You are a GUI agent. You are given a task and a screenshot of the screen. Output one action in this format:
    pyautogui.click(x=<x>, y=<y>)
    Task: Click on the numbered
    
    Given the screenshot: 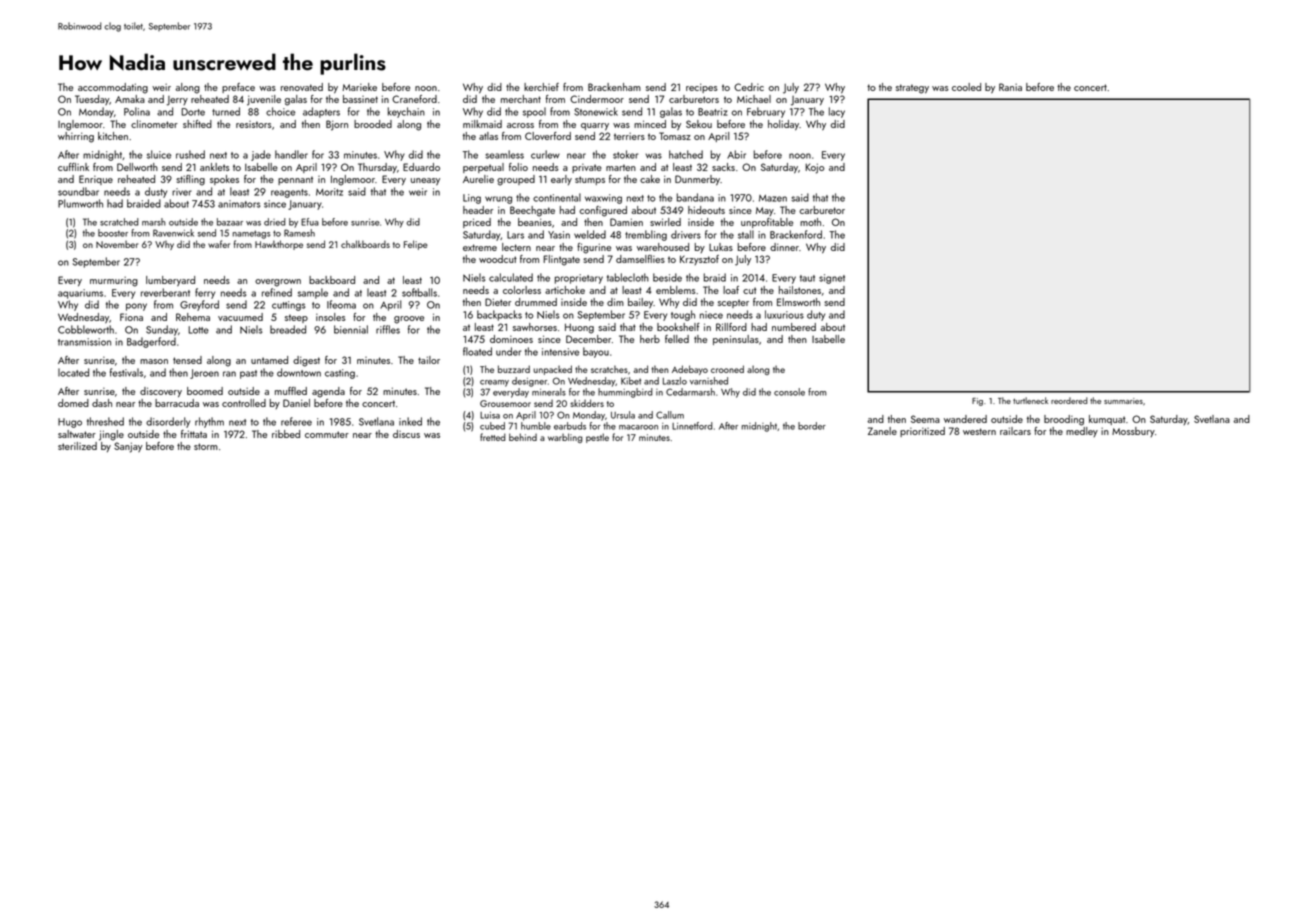 What is the action you would take?
    pyautogui.click(x=794, y=327)
